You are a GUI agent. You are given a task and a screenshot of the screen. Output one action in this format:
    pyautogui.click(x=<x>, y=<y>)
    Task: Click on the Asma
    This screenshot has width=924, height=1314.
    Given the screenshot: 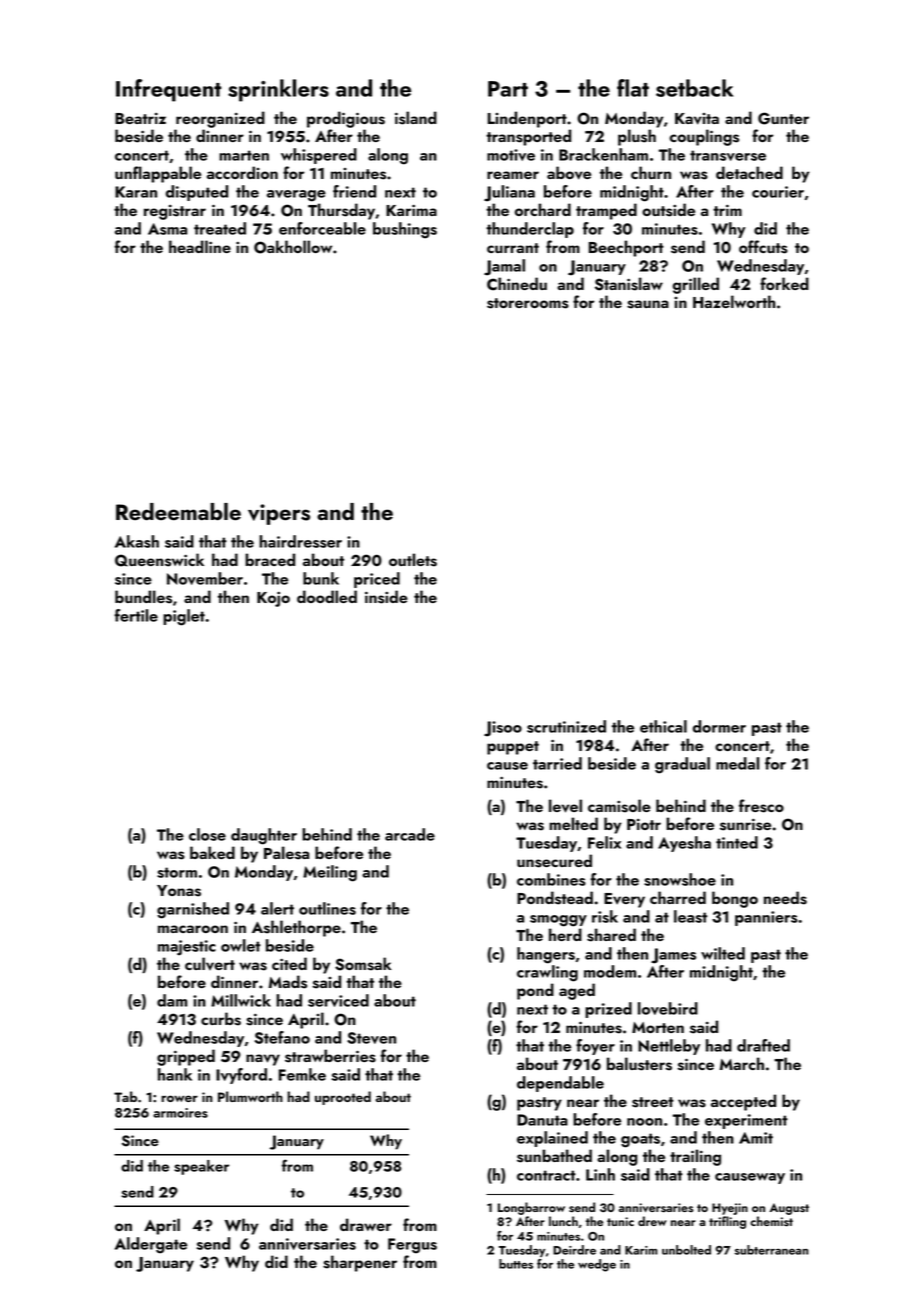 What is the action you would take?
    pyautogui.click(x=167, y=229)
